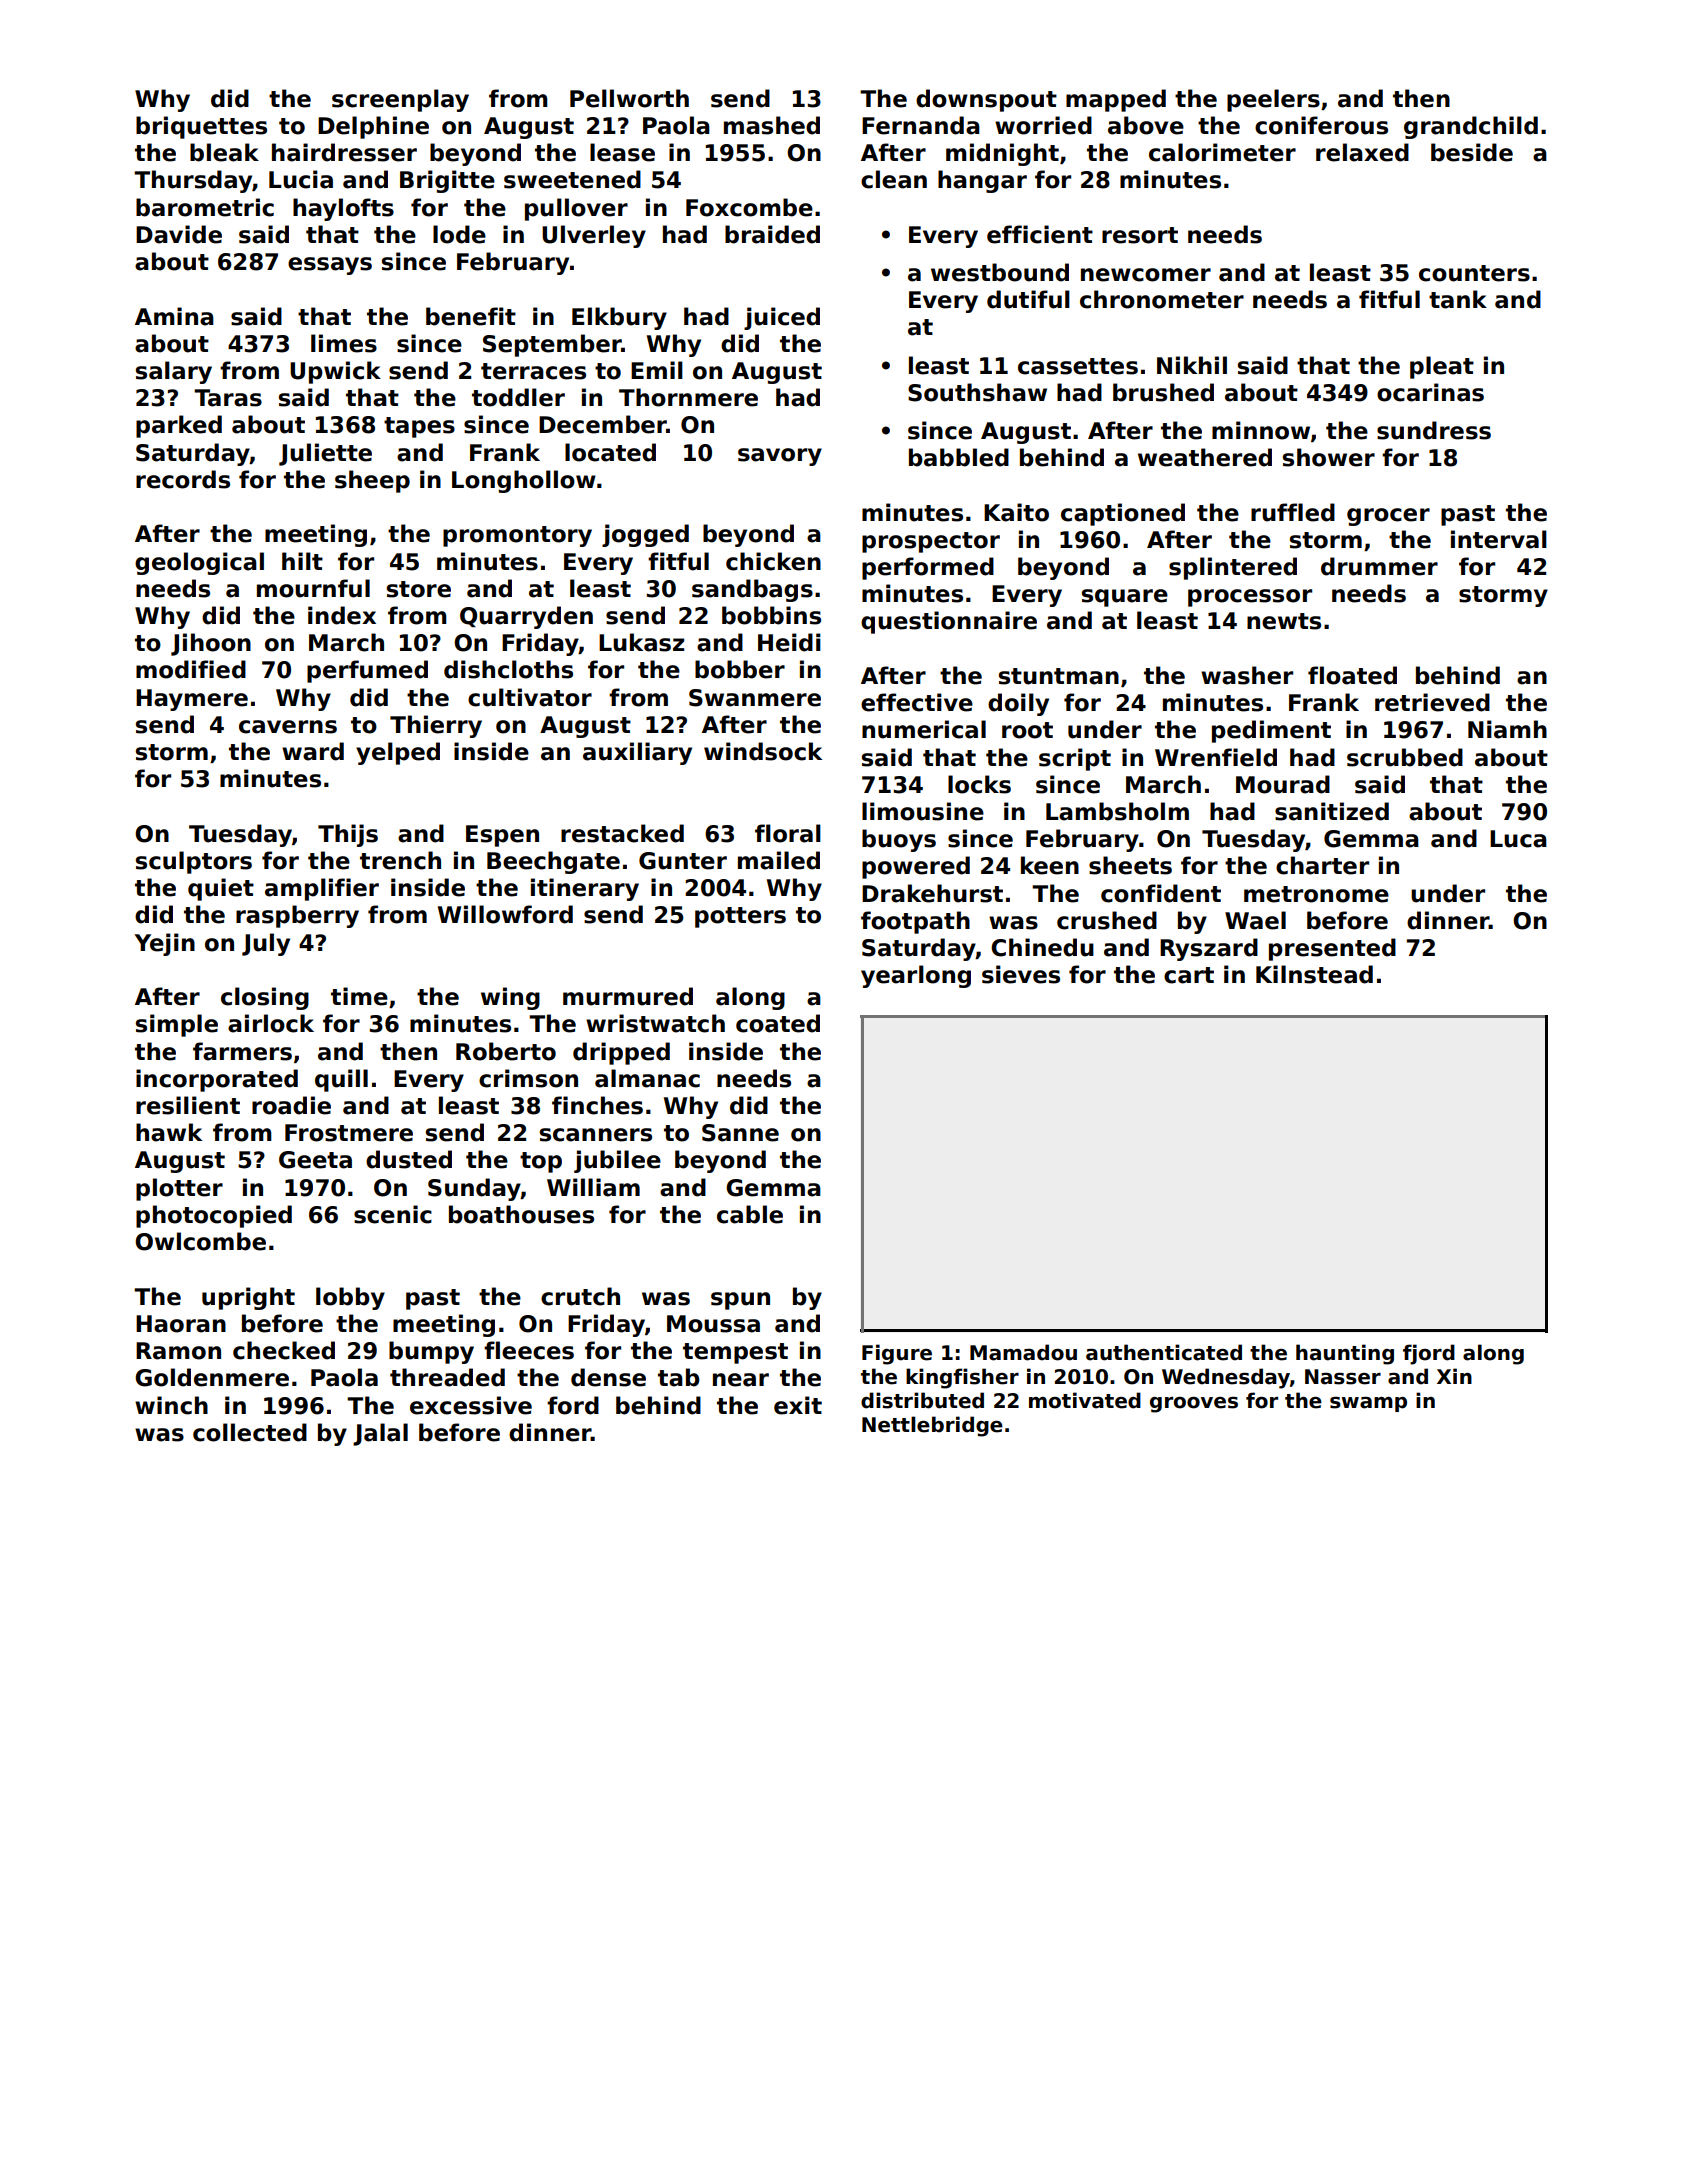 The width and height of the document is (1683, 2178). I want to click on Luca, so click(1518, 839).
